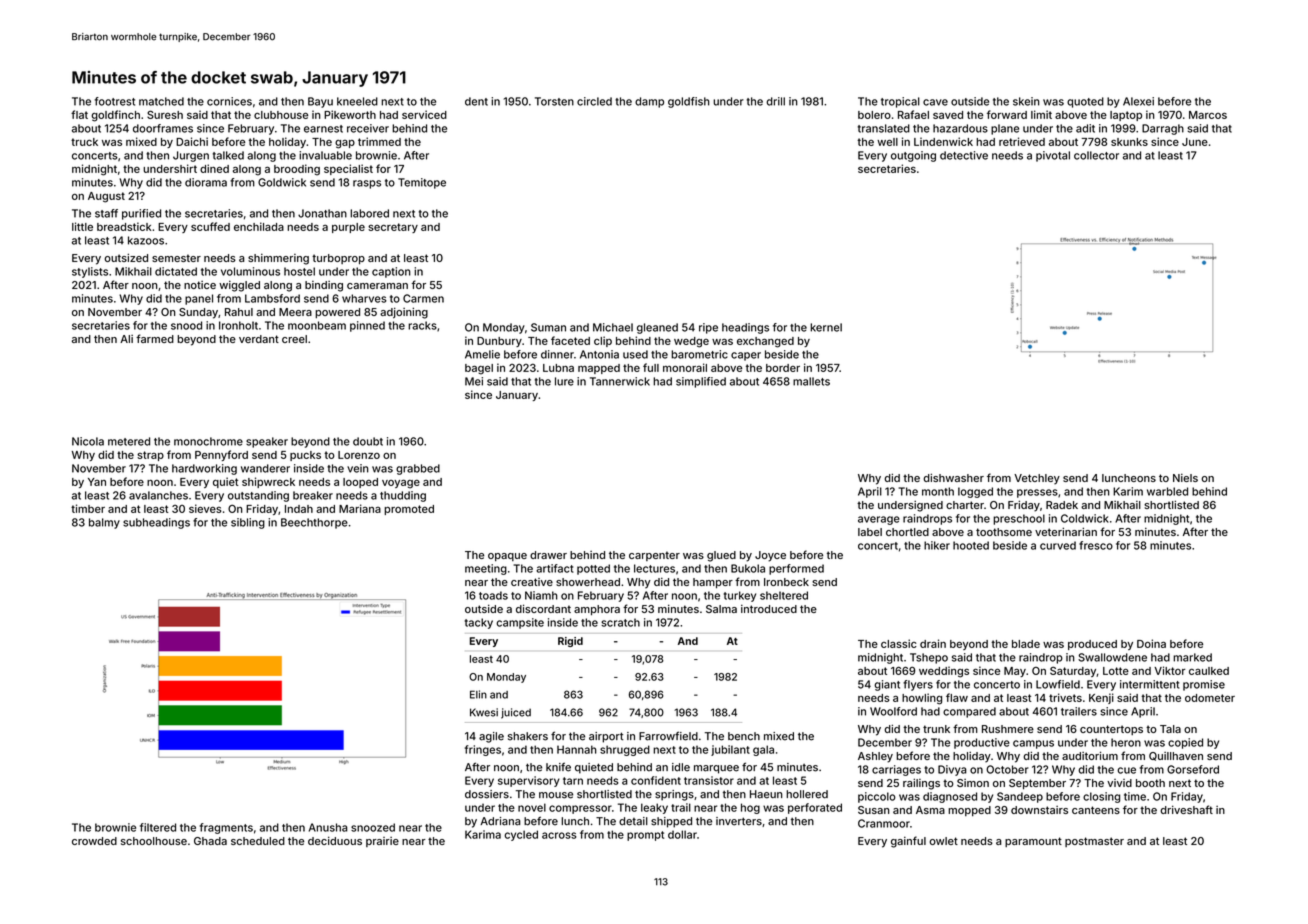 This page has height=924, width=1308. What do you see at coordinates (84, 142) in the page?
I see `truck` at bounding box center [84, 142].
